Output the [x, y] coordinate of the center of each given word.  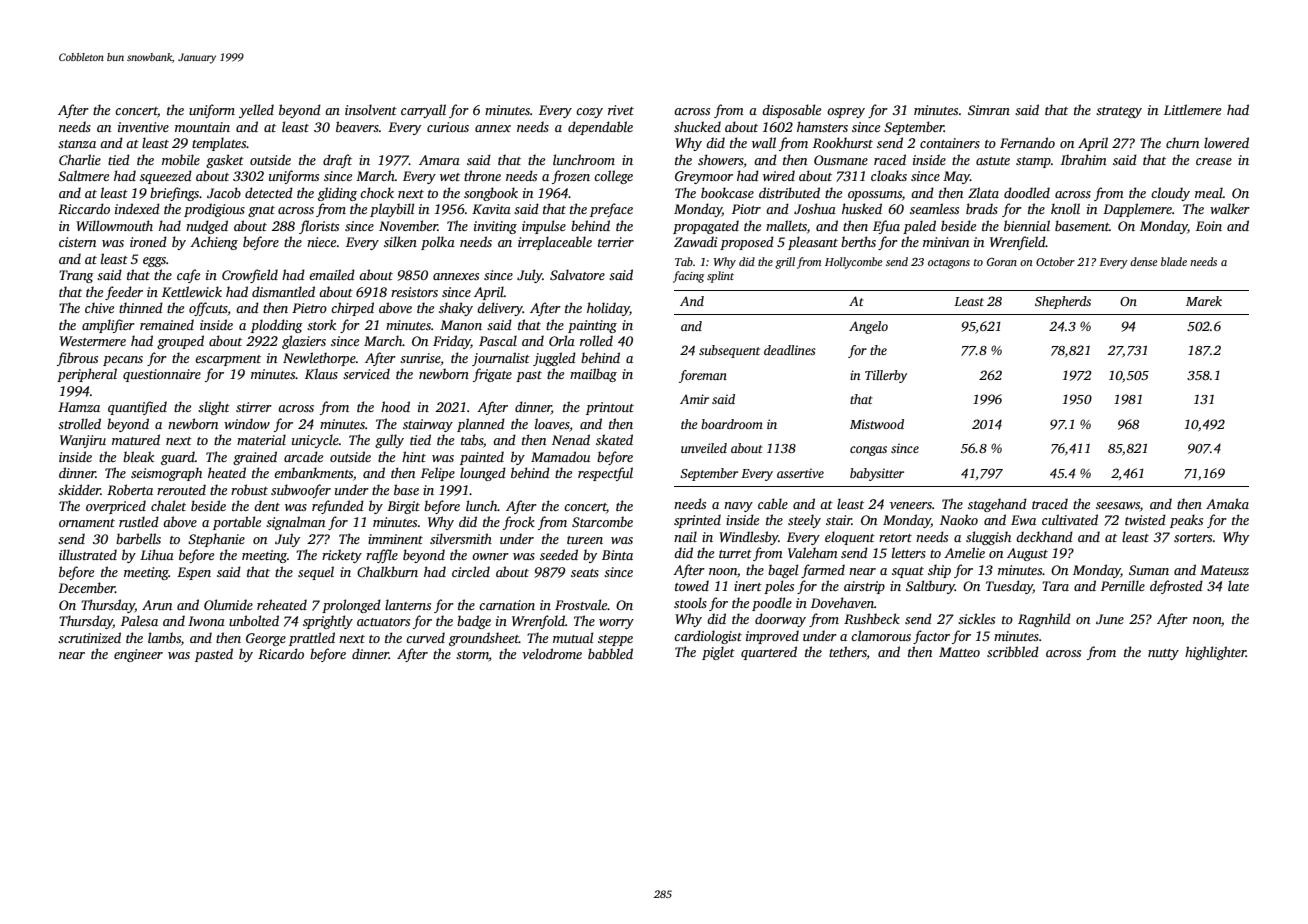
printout [610, 408]
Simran [989, 110]
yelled [256, 111]
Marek [1204, 301]
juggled [554, 359]
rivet [621, 110]
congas [868, 451]
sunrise [420, 358]
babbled [610, 653]
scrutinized [89, 637]
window [247, 423]
